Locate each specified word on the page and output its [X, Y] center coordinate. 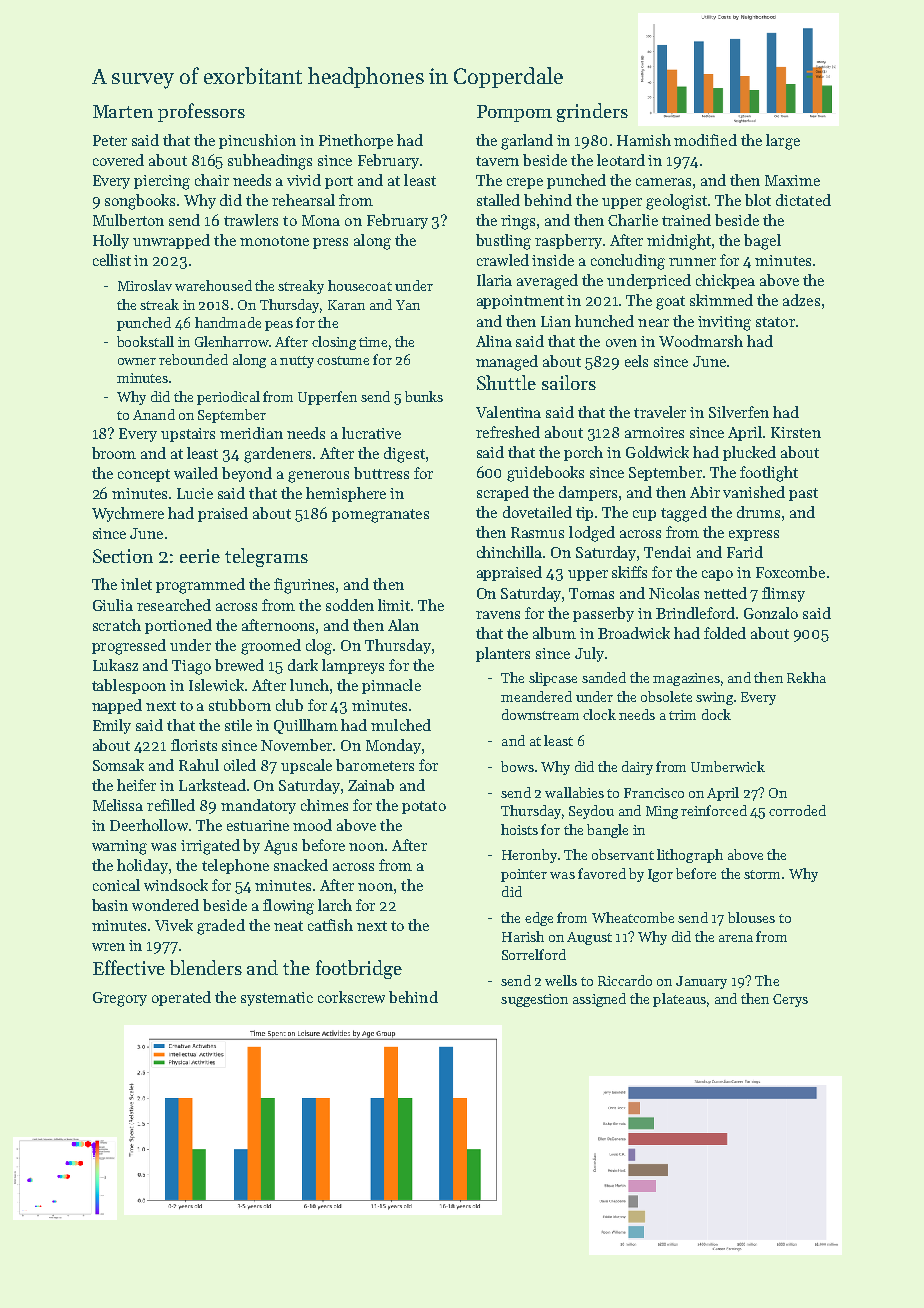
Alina [494, 341]
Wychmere [128, 514]
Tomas [591, 593]
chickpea [725, 281]
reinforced [714, 810]
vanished [754, 492]
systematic [277, 999]
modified [705, 140]
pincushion [257, 141]
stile [238, 725]
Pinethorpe [356, 141]
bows [517, 766]
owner [137, 361]
